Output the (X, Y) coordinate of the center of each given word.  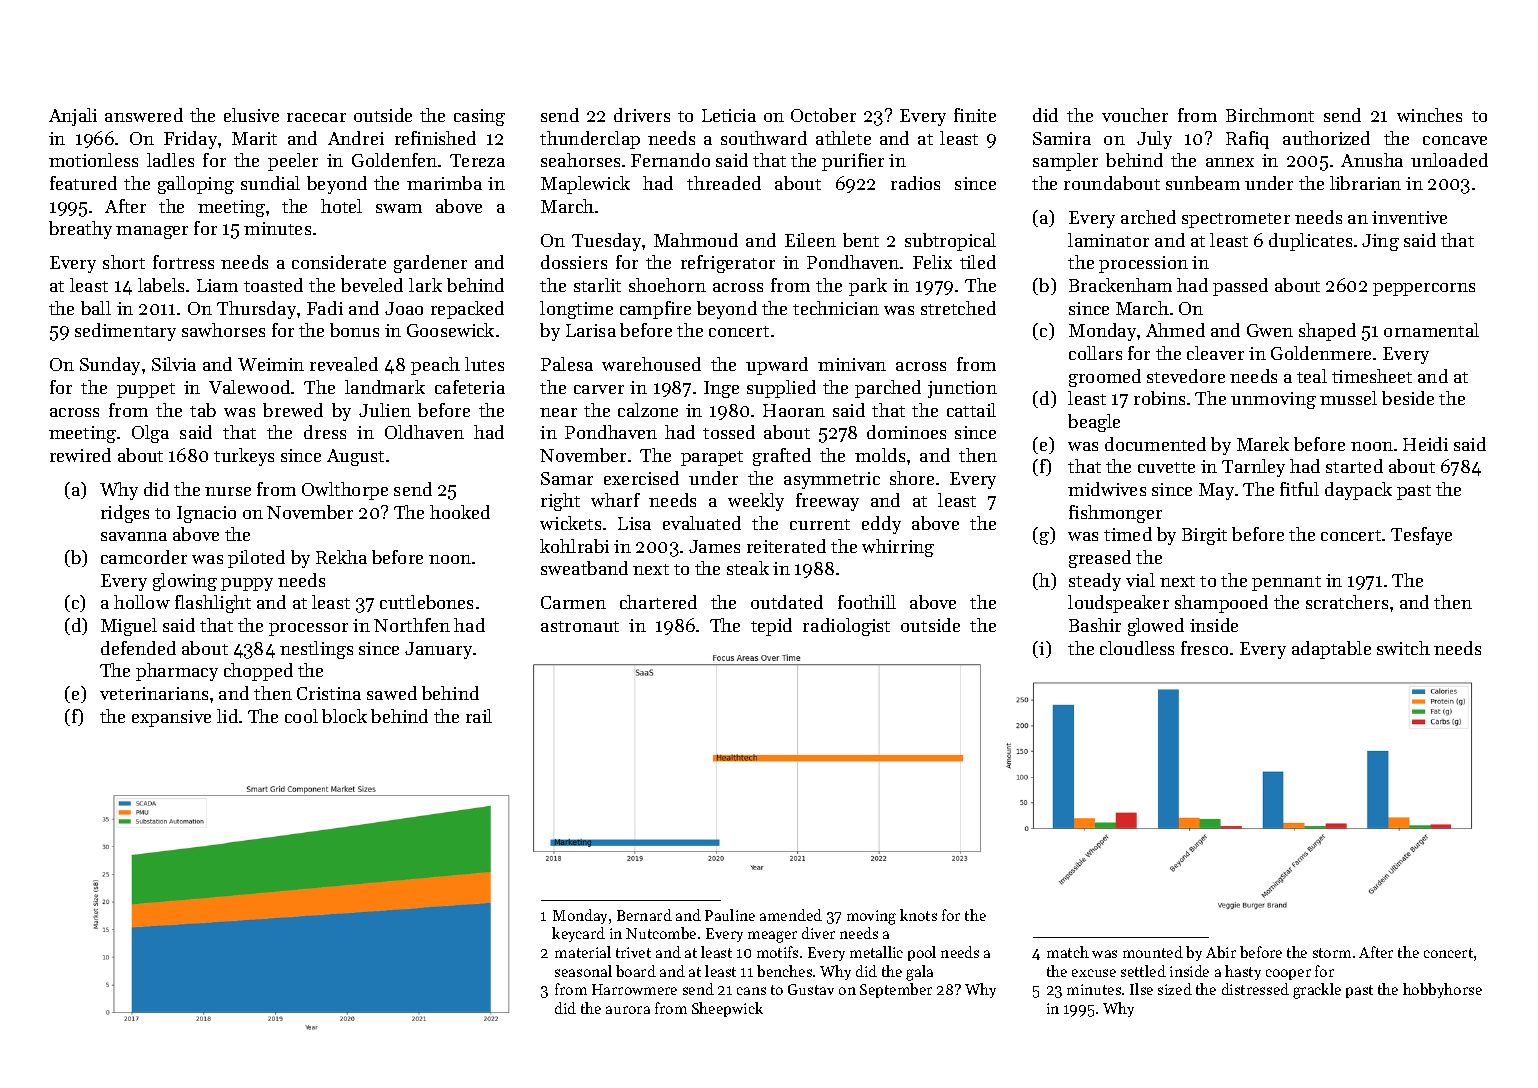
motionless (93, 160)
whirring (898, 548)
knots (918, 915)
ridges (125, 514)
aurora (628, 1010)
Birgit (1204, 536)
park (868, 287)
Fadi (325, 308)
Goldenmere (1321, 353)
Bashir (1095, 625)
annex (1230, 162)
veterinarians (154, 693)
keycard (578, 934)
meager (772, 937)
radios (915, 183)
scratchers (1347, 602)
